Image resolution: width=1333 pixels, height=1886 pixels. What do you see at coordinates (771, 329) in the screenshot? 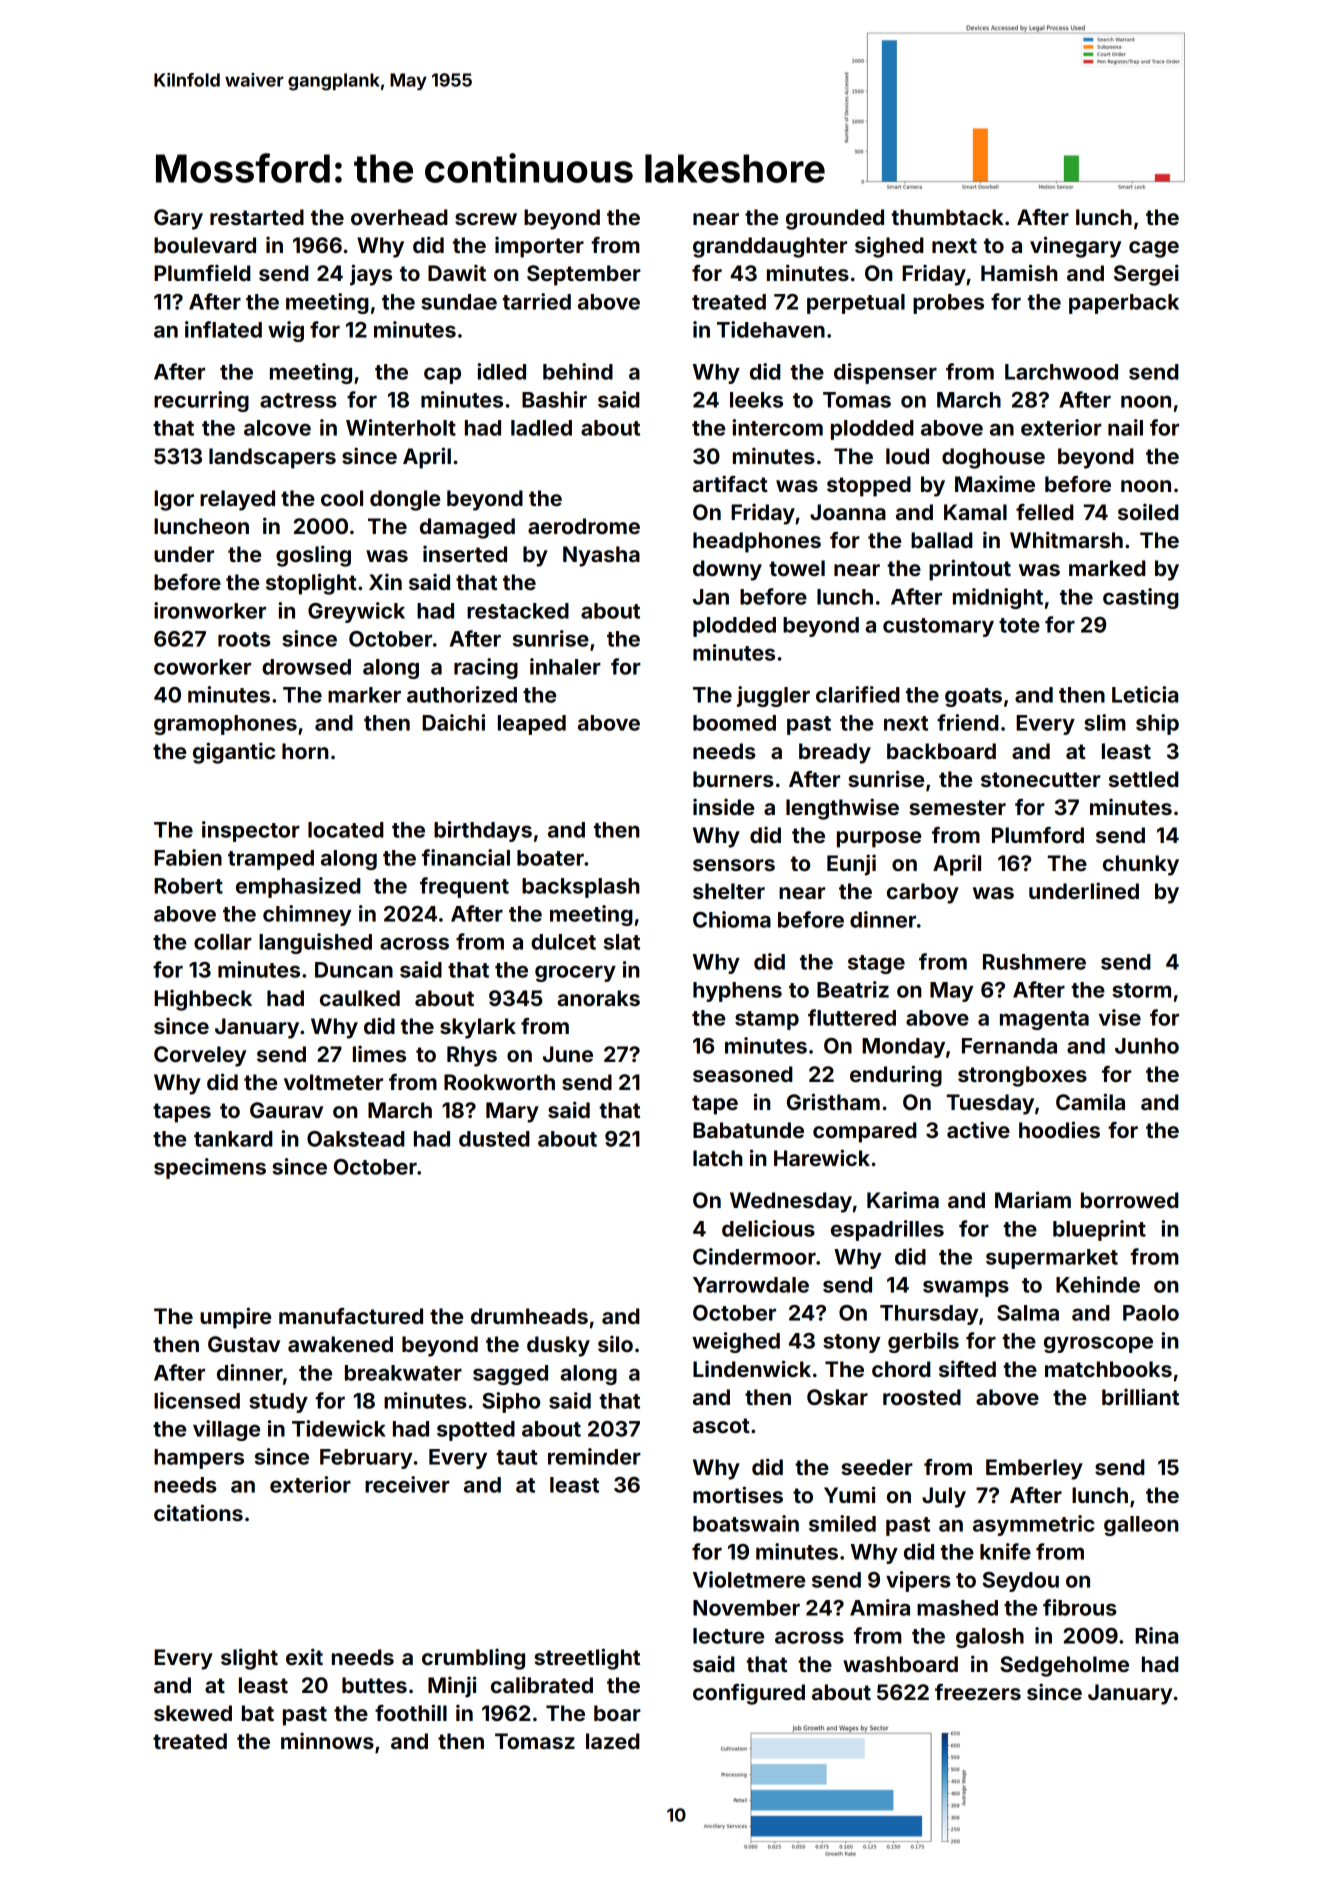
I see `Tidehaven` at bounding box center [771, 329].
